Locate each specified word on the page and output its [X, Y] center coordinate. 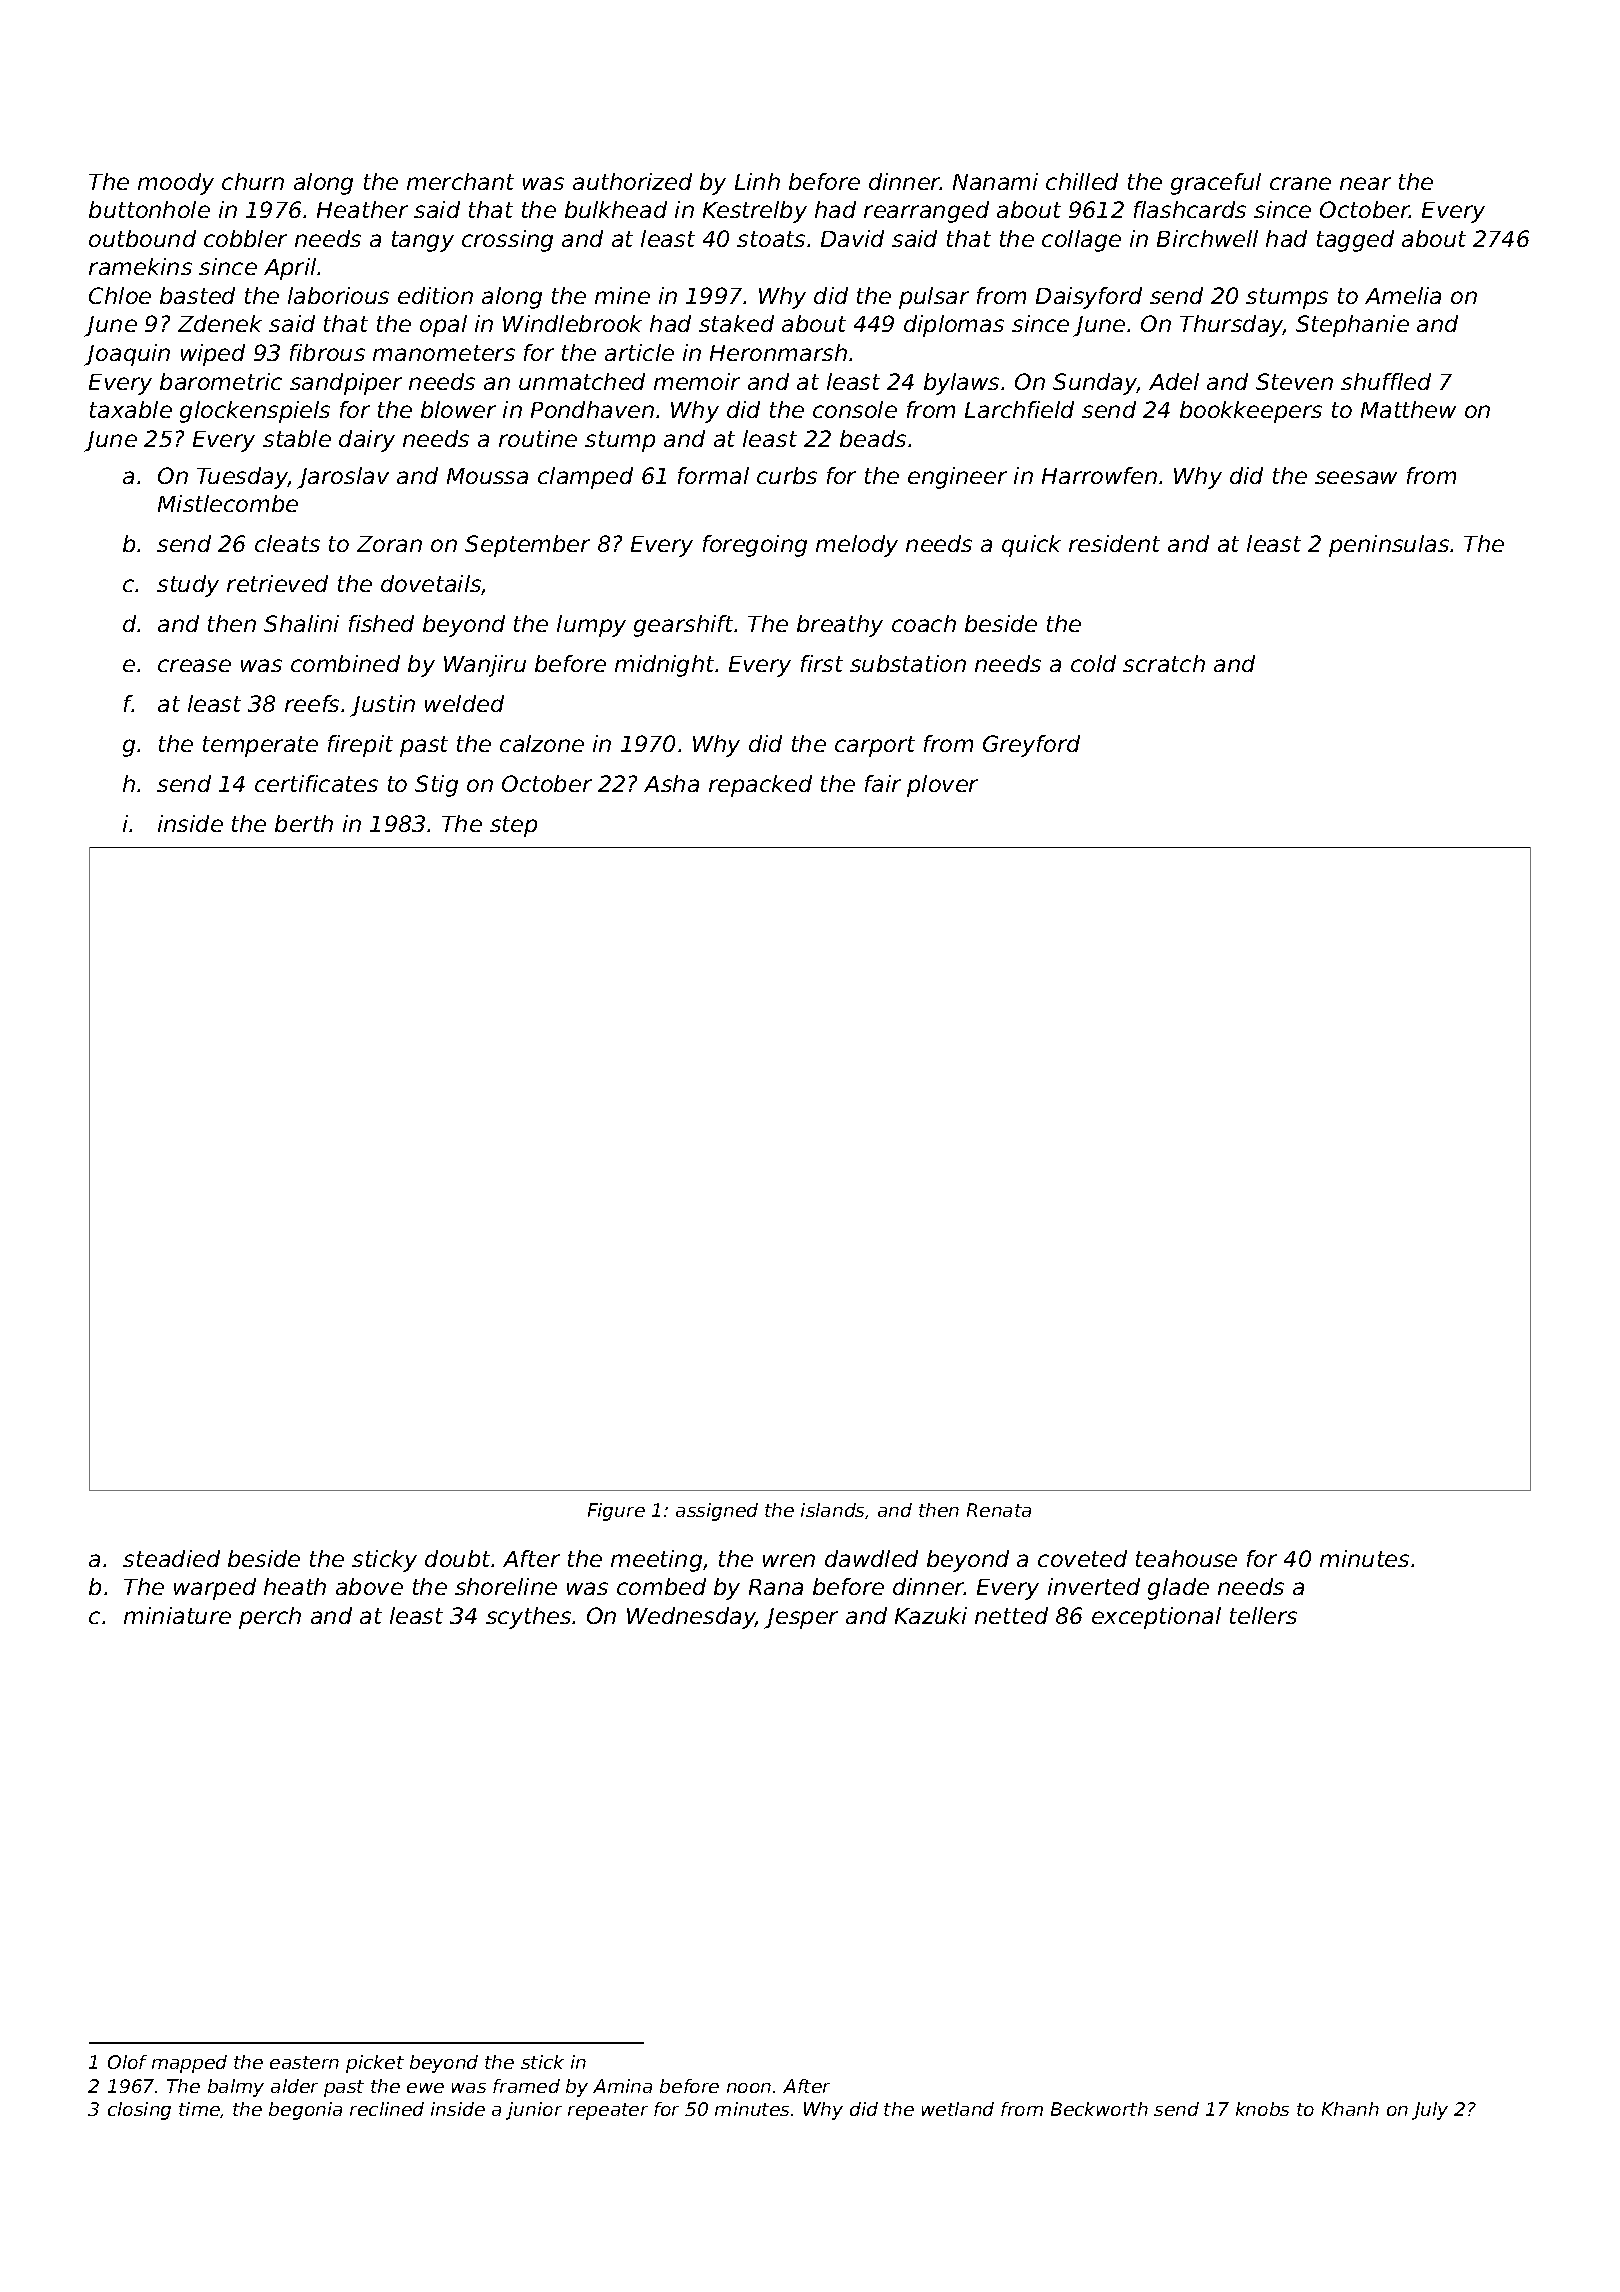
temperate [260, 746]
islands [832, 1510]
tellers [1263, 1615]
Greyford [1031, 746]
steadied [171, 1558]
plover [942, 786]
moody [176, 184]
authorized [632, 181]
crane [1300, 183]
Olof [127, 2062]
